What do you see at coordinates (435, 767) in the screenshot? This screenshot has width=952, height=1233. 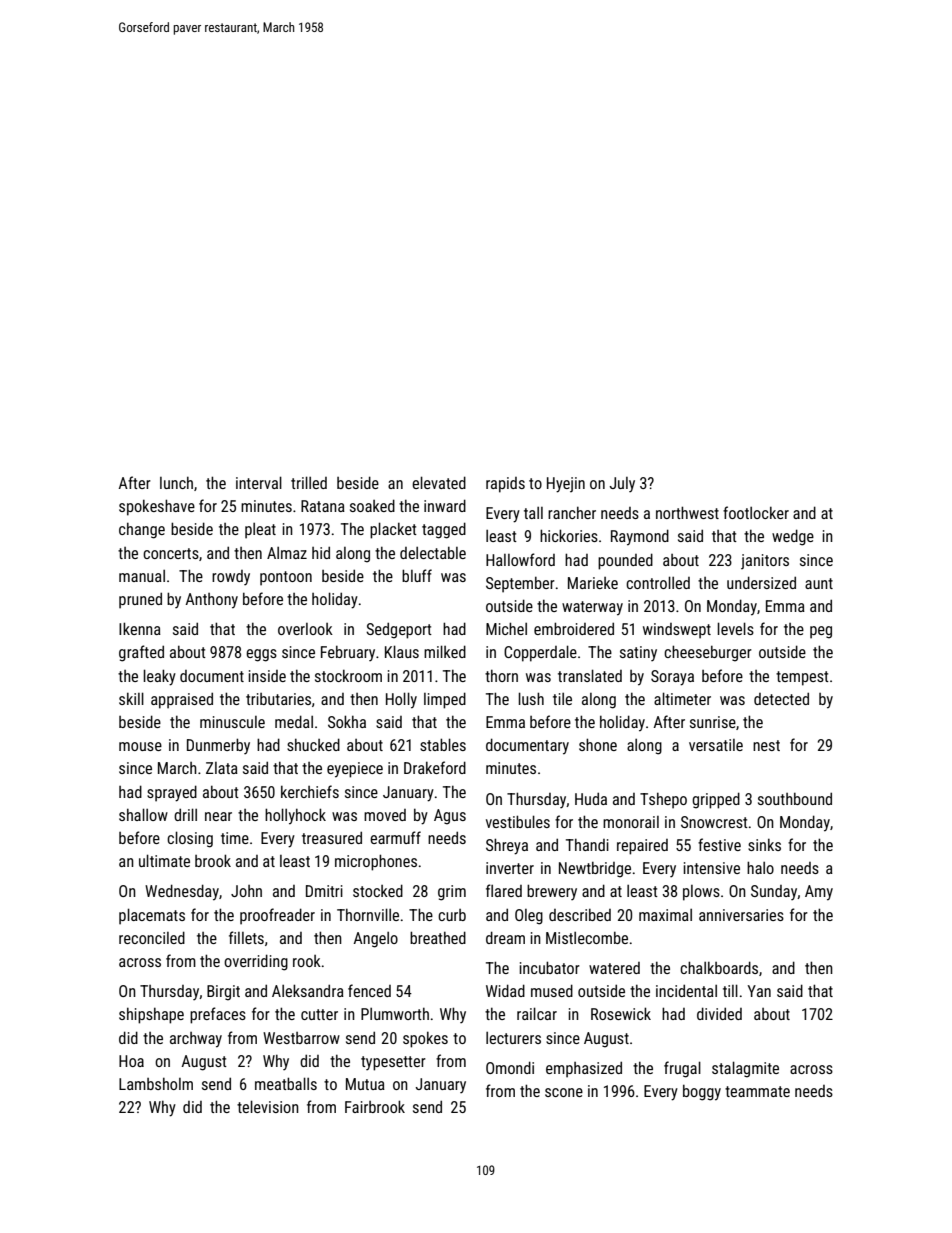 I see `Drakeford` at bounding box center [435, 767].
